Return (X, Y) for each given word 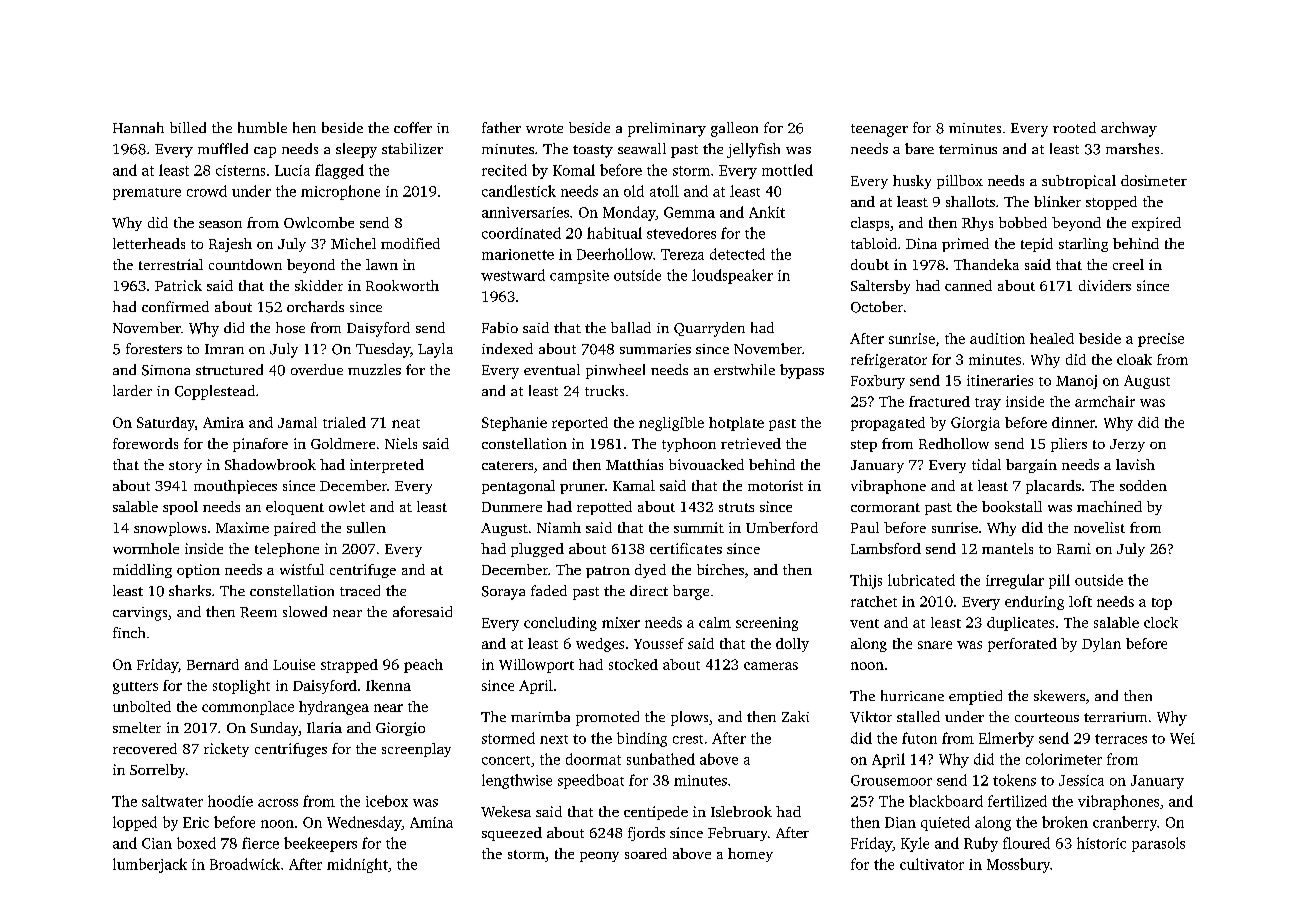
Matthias (634, 464)
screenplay (416, 750)
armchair (1105, 401)
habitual (614, 233)
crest (688, 739)
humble (262, 127)
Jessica (1081, 780)
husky (912, 182)
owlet (347, 506)
